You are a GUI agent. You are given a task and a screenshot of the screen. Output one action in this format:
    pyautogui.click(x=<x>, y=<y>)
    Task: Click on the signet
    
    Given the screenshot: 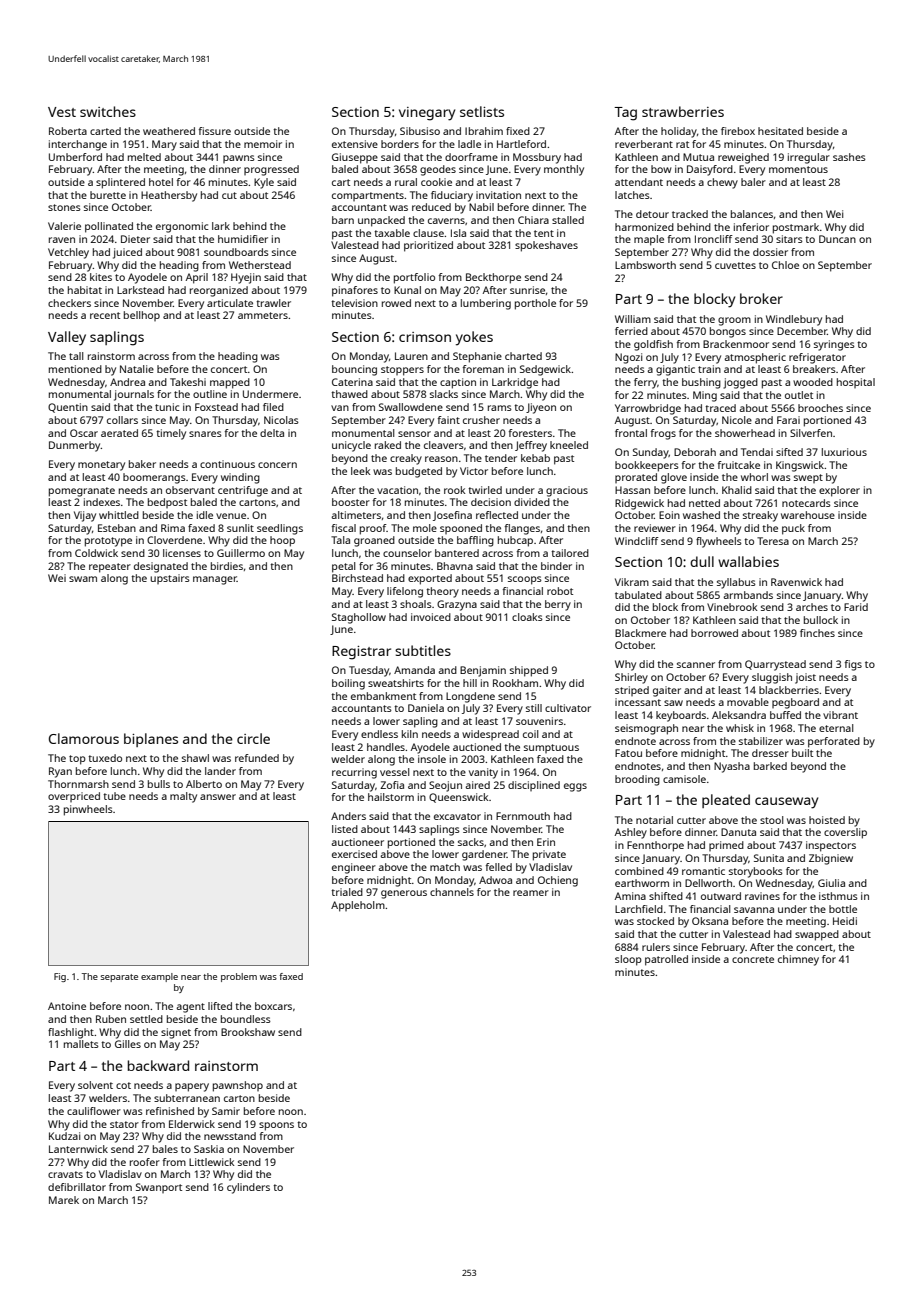 What is the action you would take?
    pyautogui.click(x=176, y=1033)
